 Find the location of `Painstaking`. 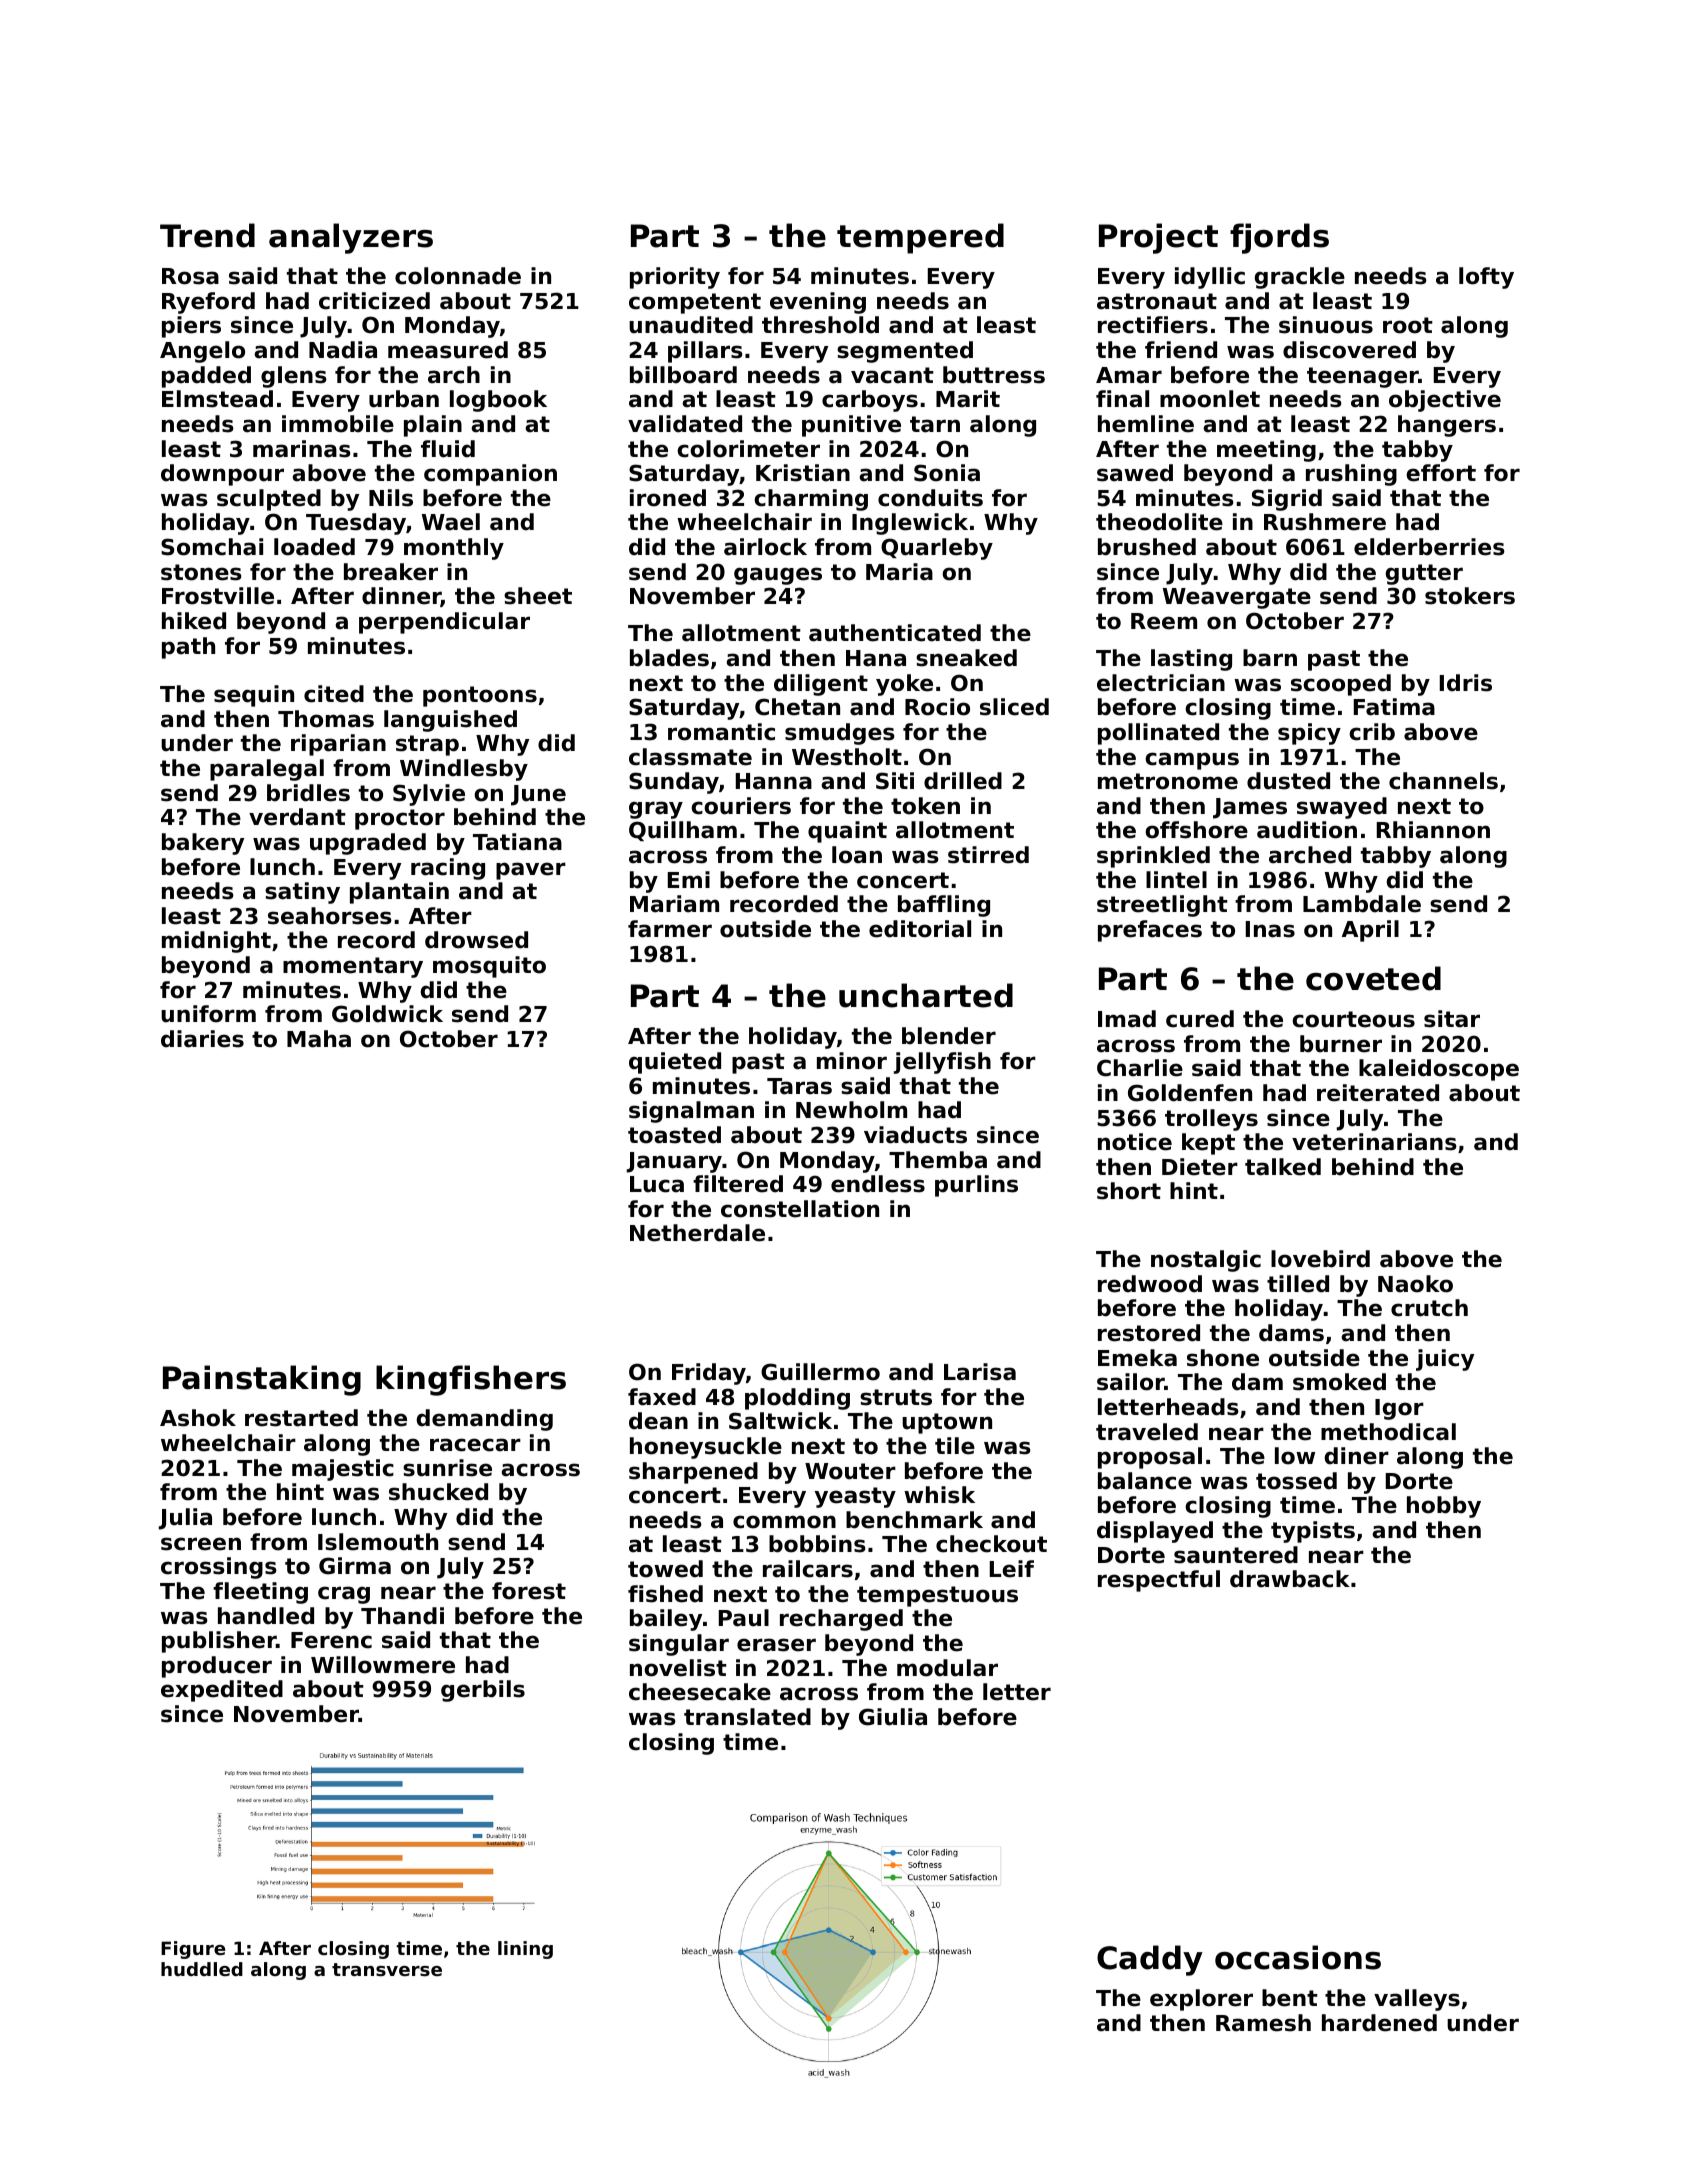

Painstaking is located at coordinates (262, 1380).
